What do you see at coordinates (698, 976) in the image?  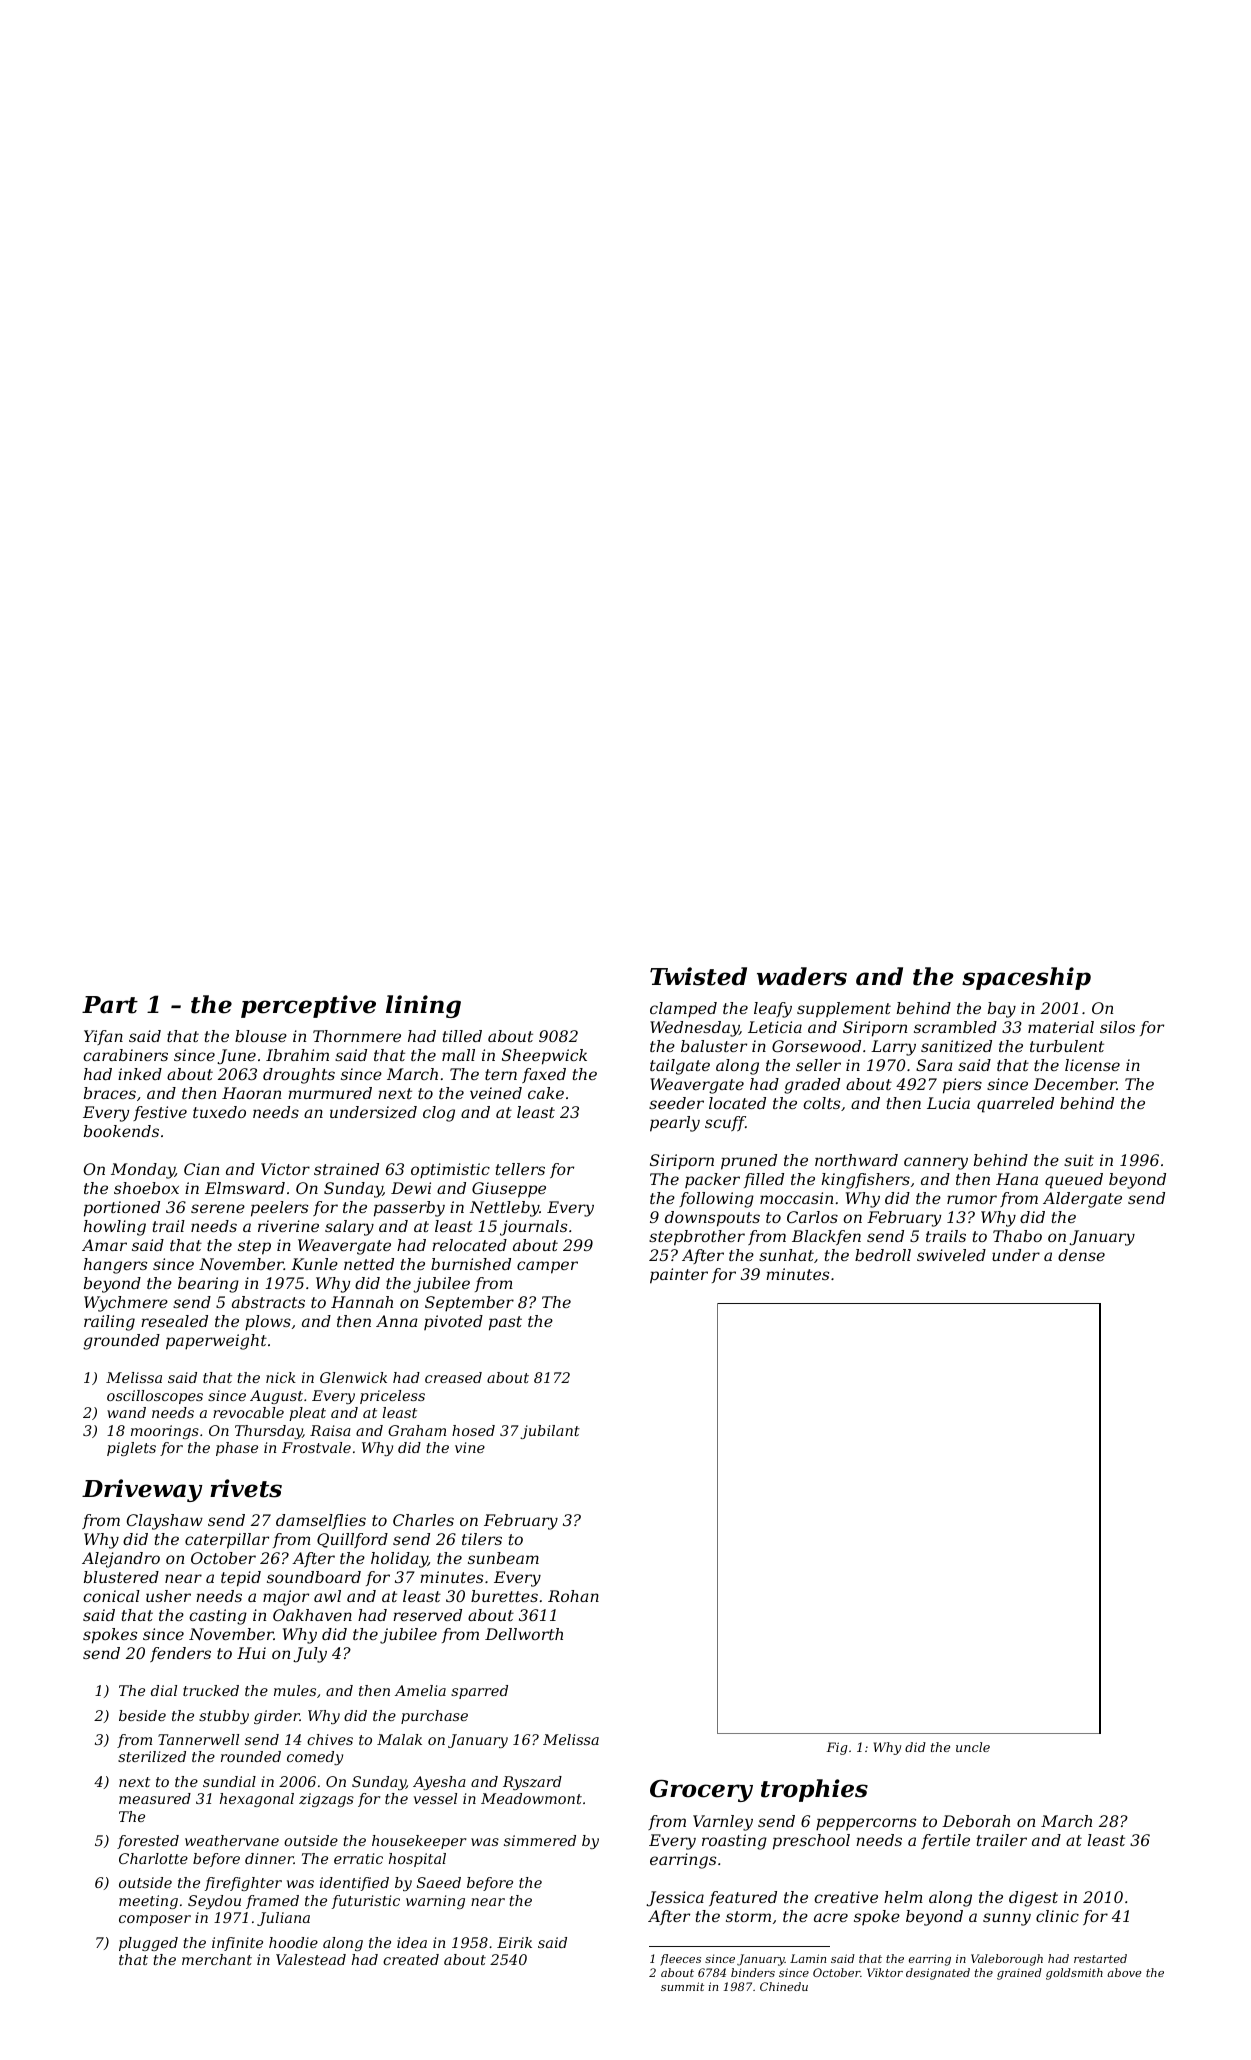 I see `Twisted` at bounding box center [698, 976].
